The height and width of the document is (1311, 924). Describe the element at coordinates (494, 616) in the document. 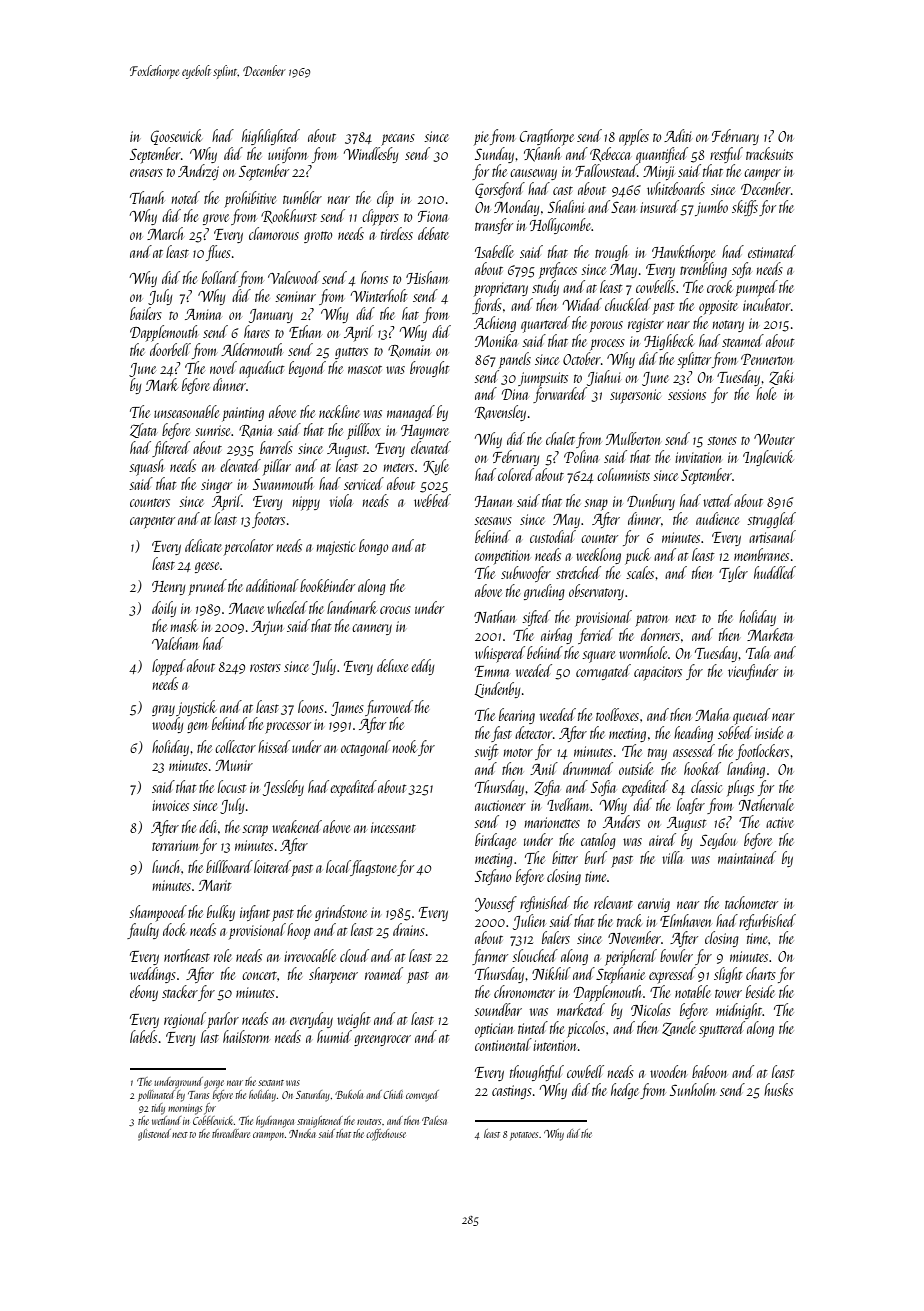

I see `Nathan` at that location.
